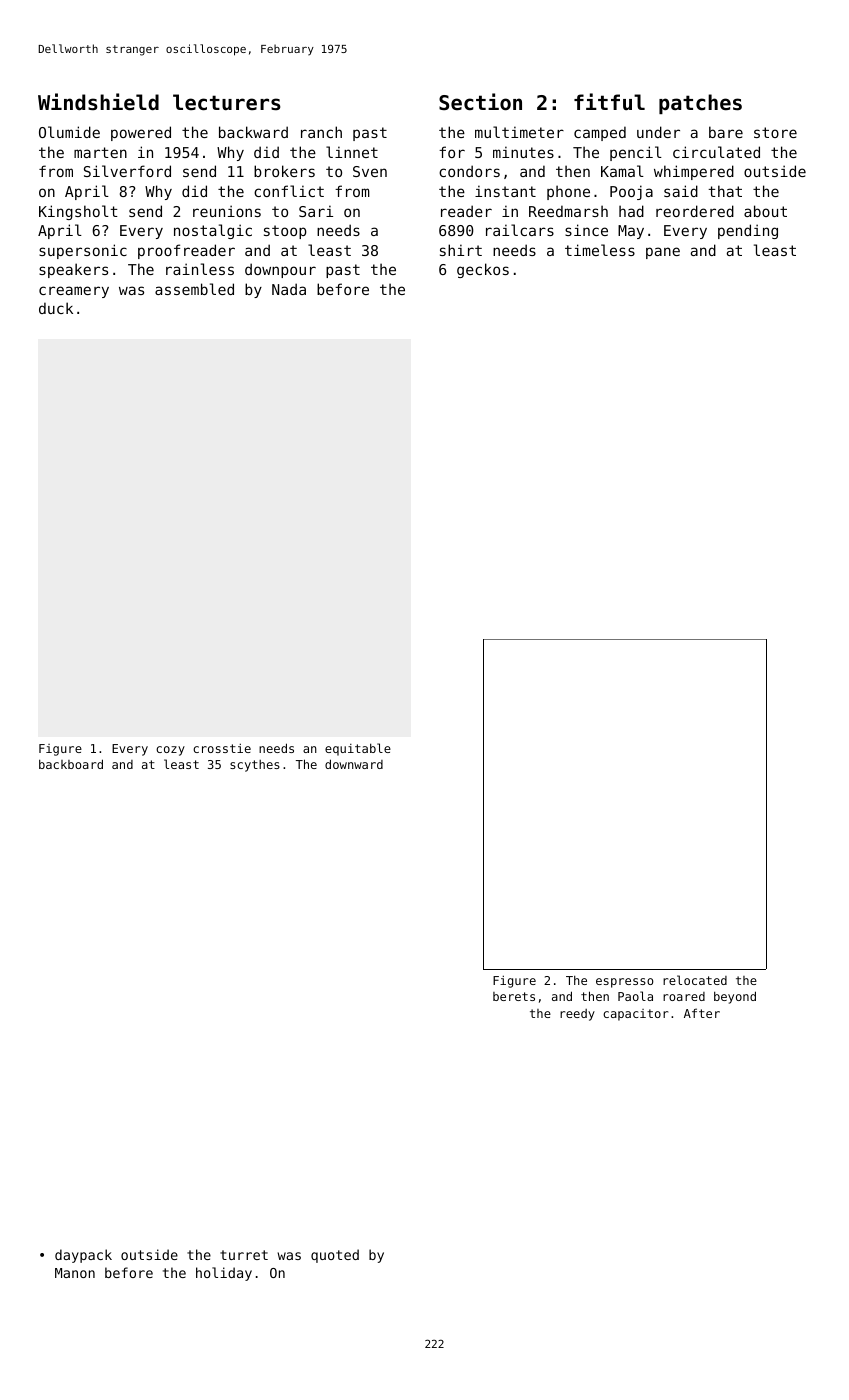 The image size is (849, 1400). Describe the element at coordinates (695, 980) in the document. I see `relocated` at that location.
